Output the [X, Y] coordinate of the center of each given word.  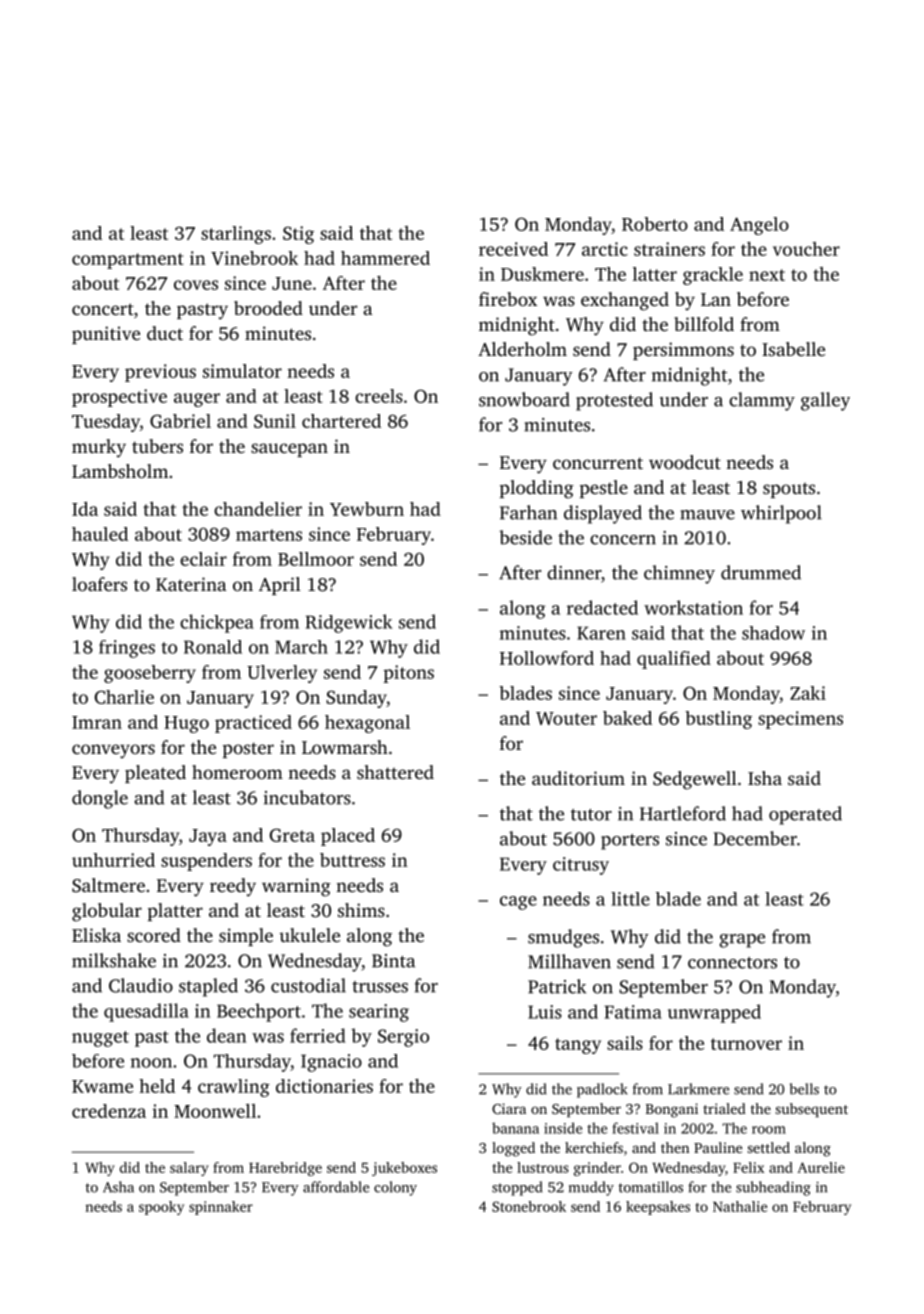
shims [361, 910]
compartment [128, 261]
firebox [508, 299]
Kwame [102, 1086]
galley [825, 401]
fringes [127, 649]
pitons [408, 674]
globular [107, 912]
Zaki [808, 693]
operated [805, 815]
